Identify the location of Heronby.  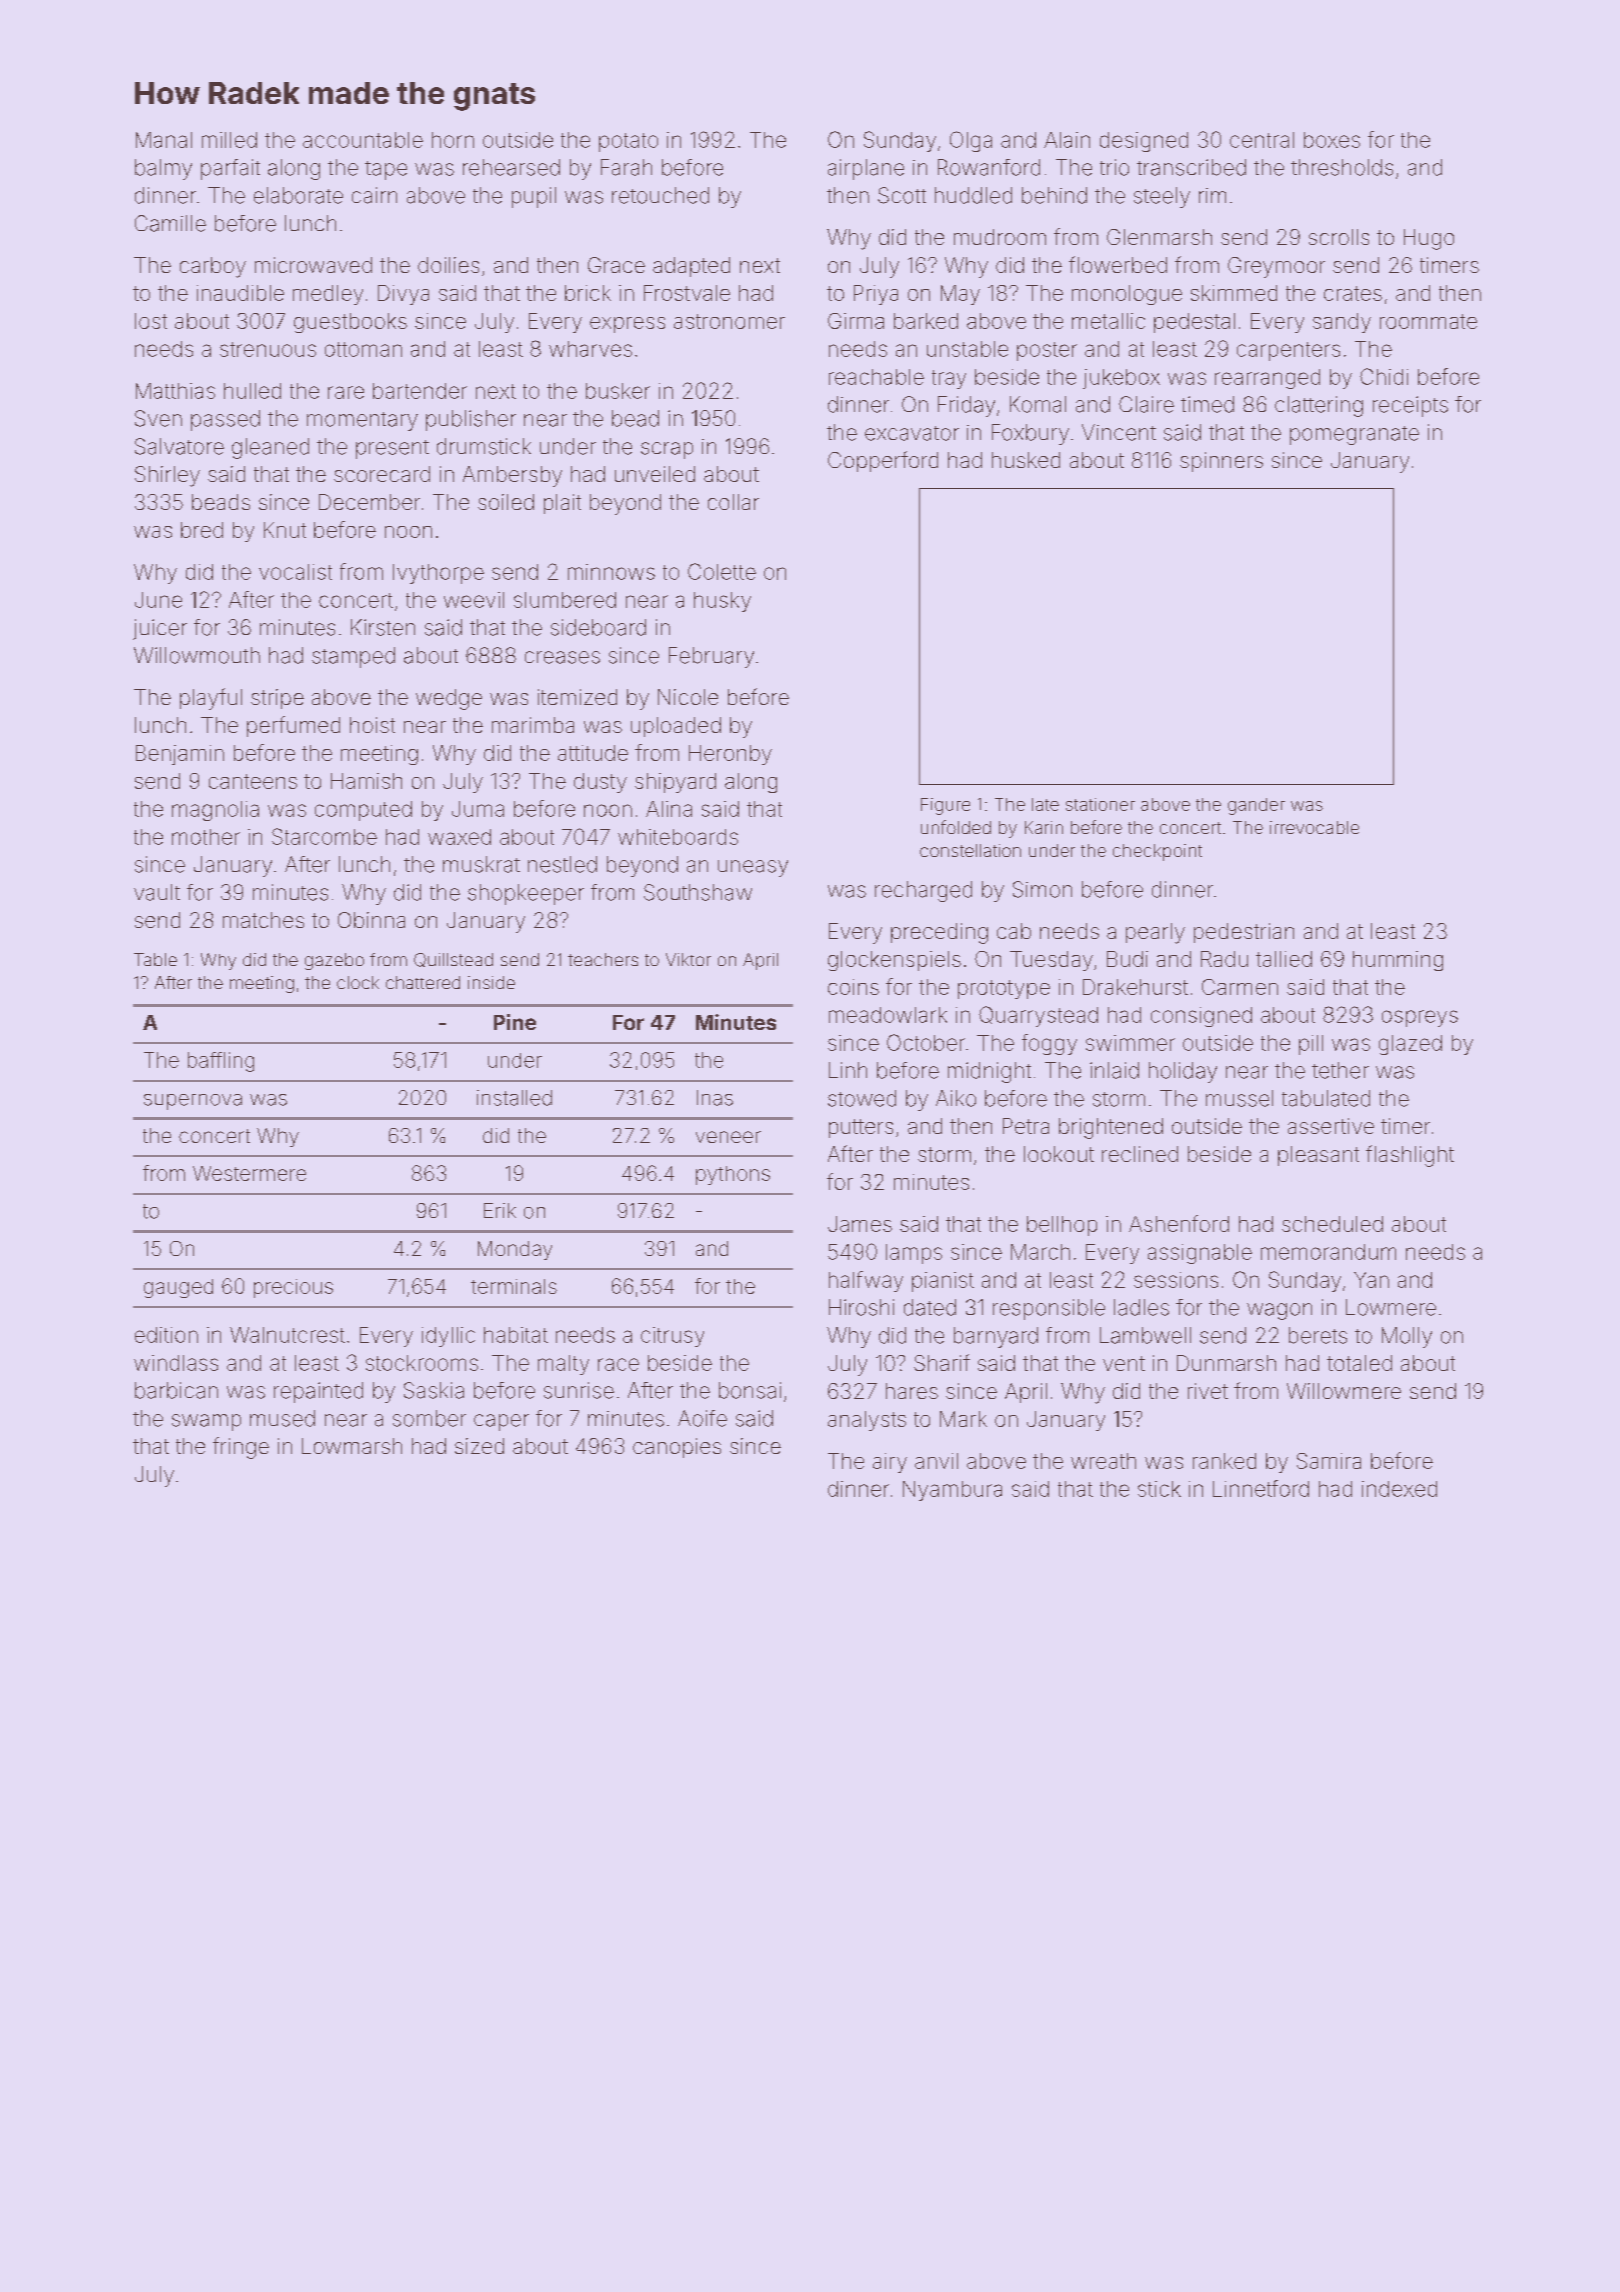
(730, 755).
